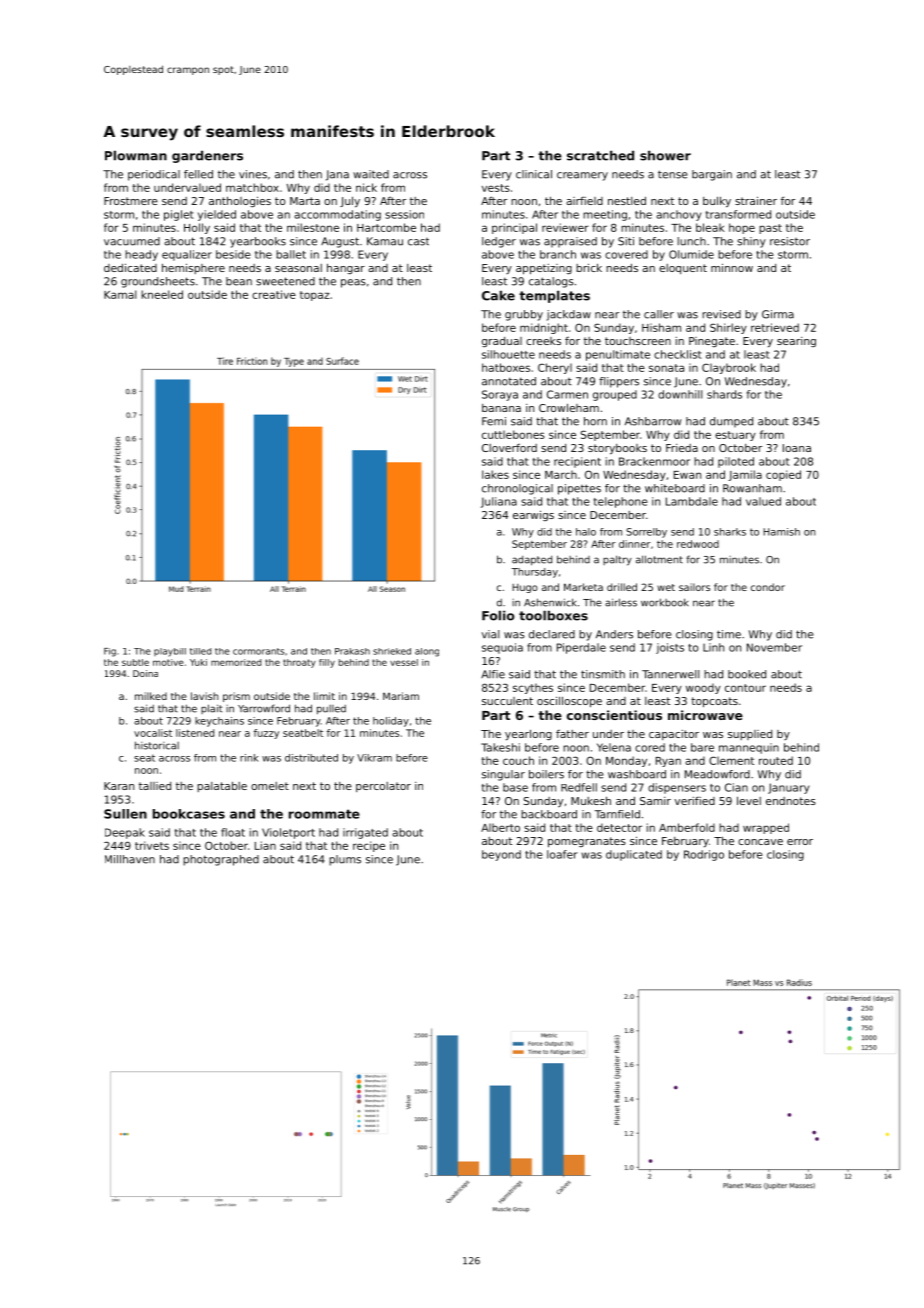  I want to click on cuttlebones, so click(513, 434).
